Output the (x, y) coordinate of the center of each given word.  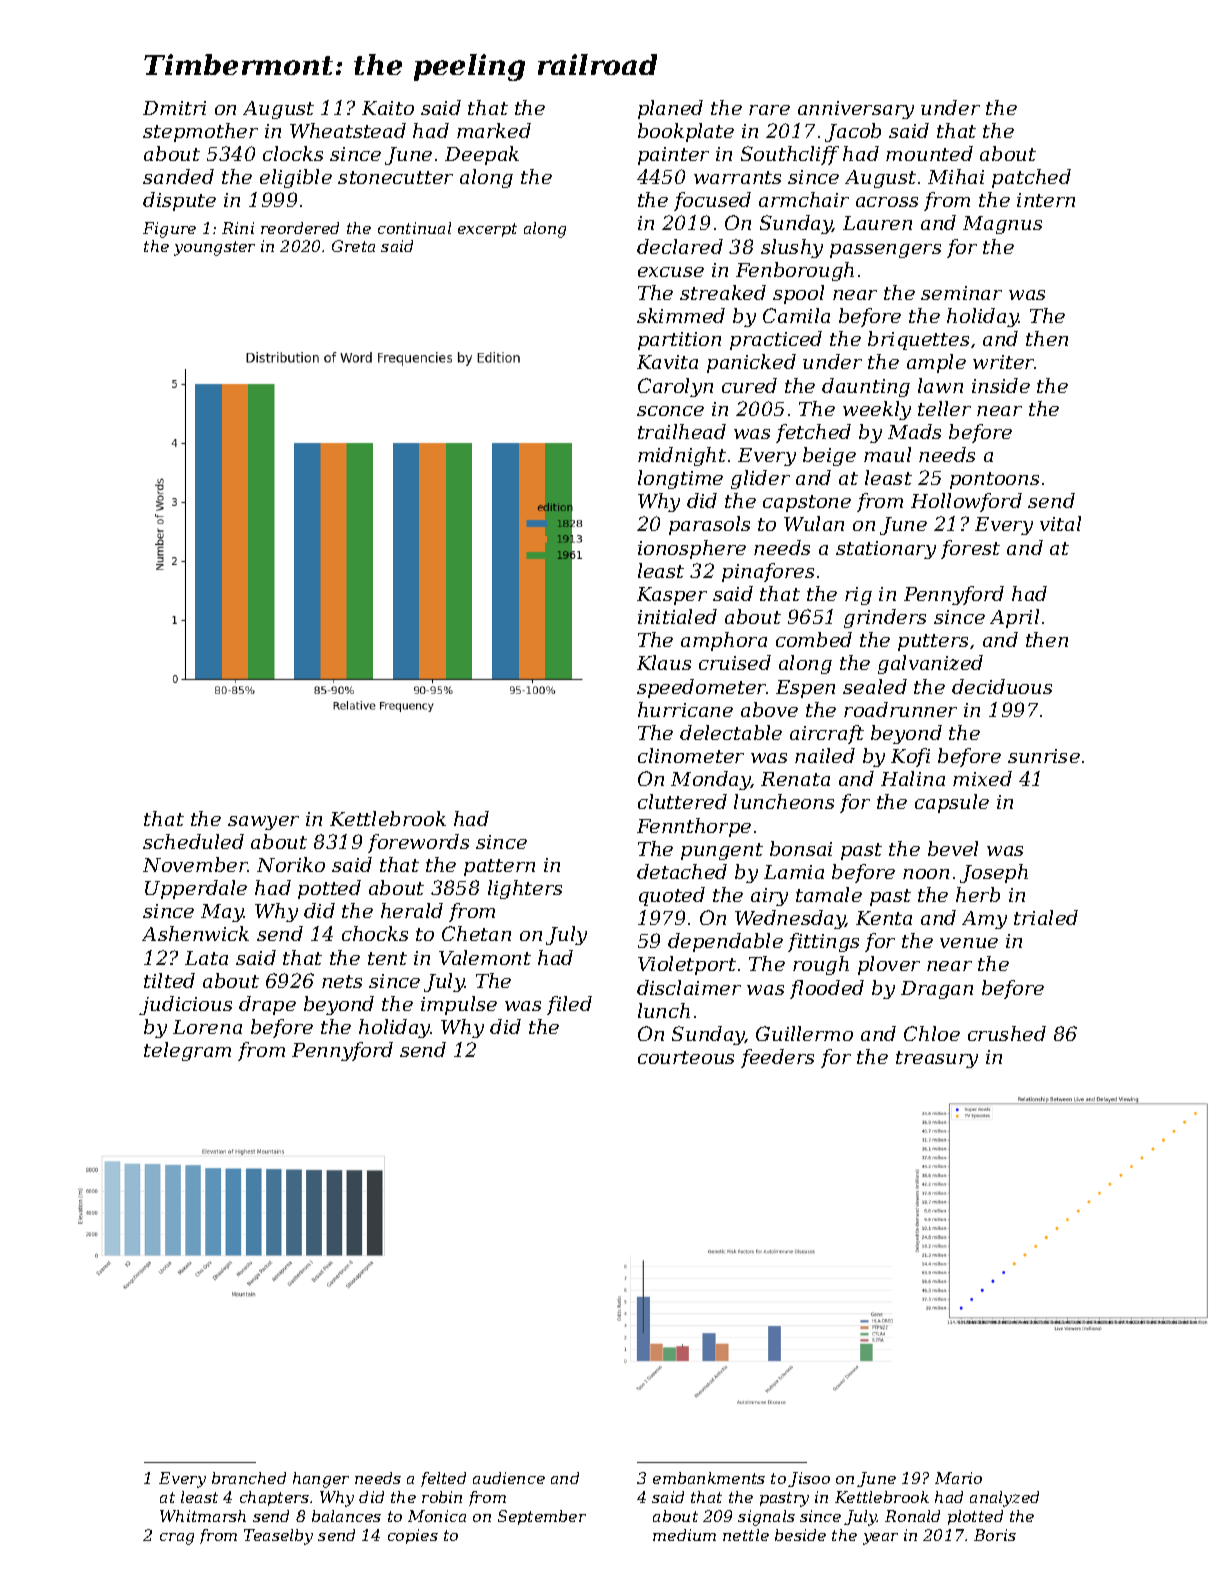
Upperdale (196, 889)
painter (673, 156)
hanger (321, 1480)
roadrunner (900, 709)
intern (1046, 200)
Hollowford (966, 502)
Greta (353, 246)
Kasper (672, 596)
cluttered (682, 801)
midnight (682, 456)
